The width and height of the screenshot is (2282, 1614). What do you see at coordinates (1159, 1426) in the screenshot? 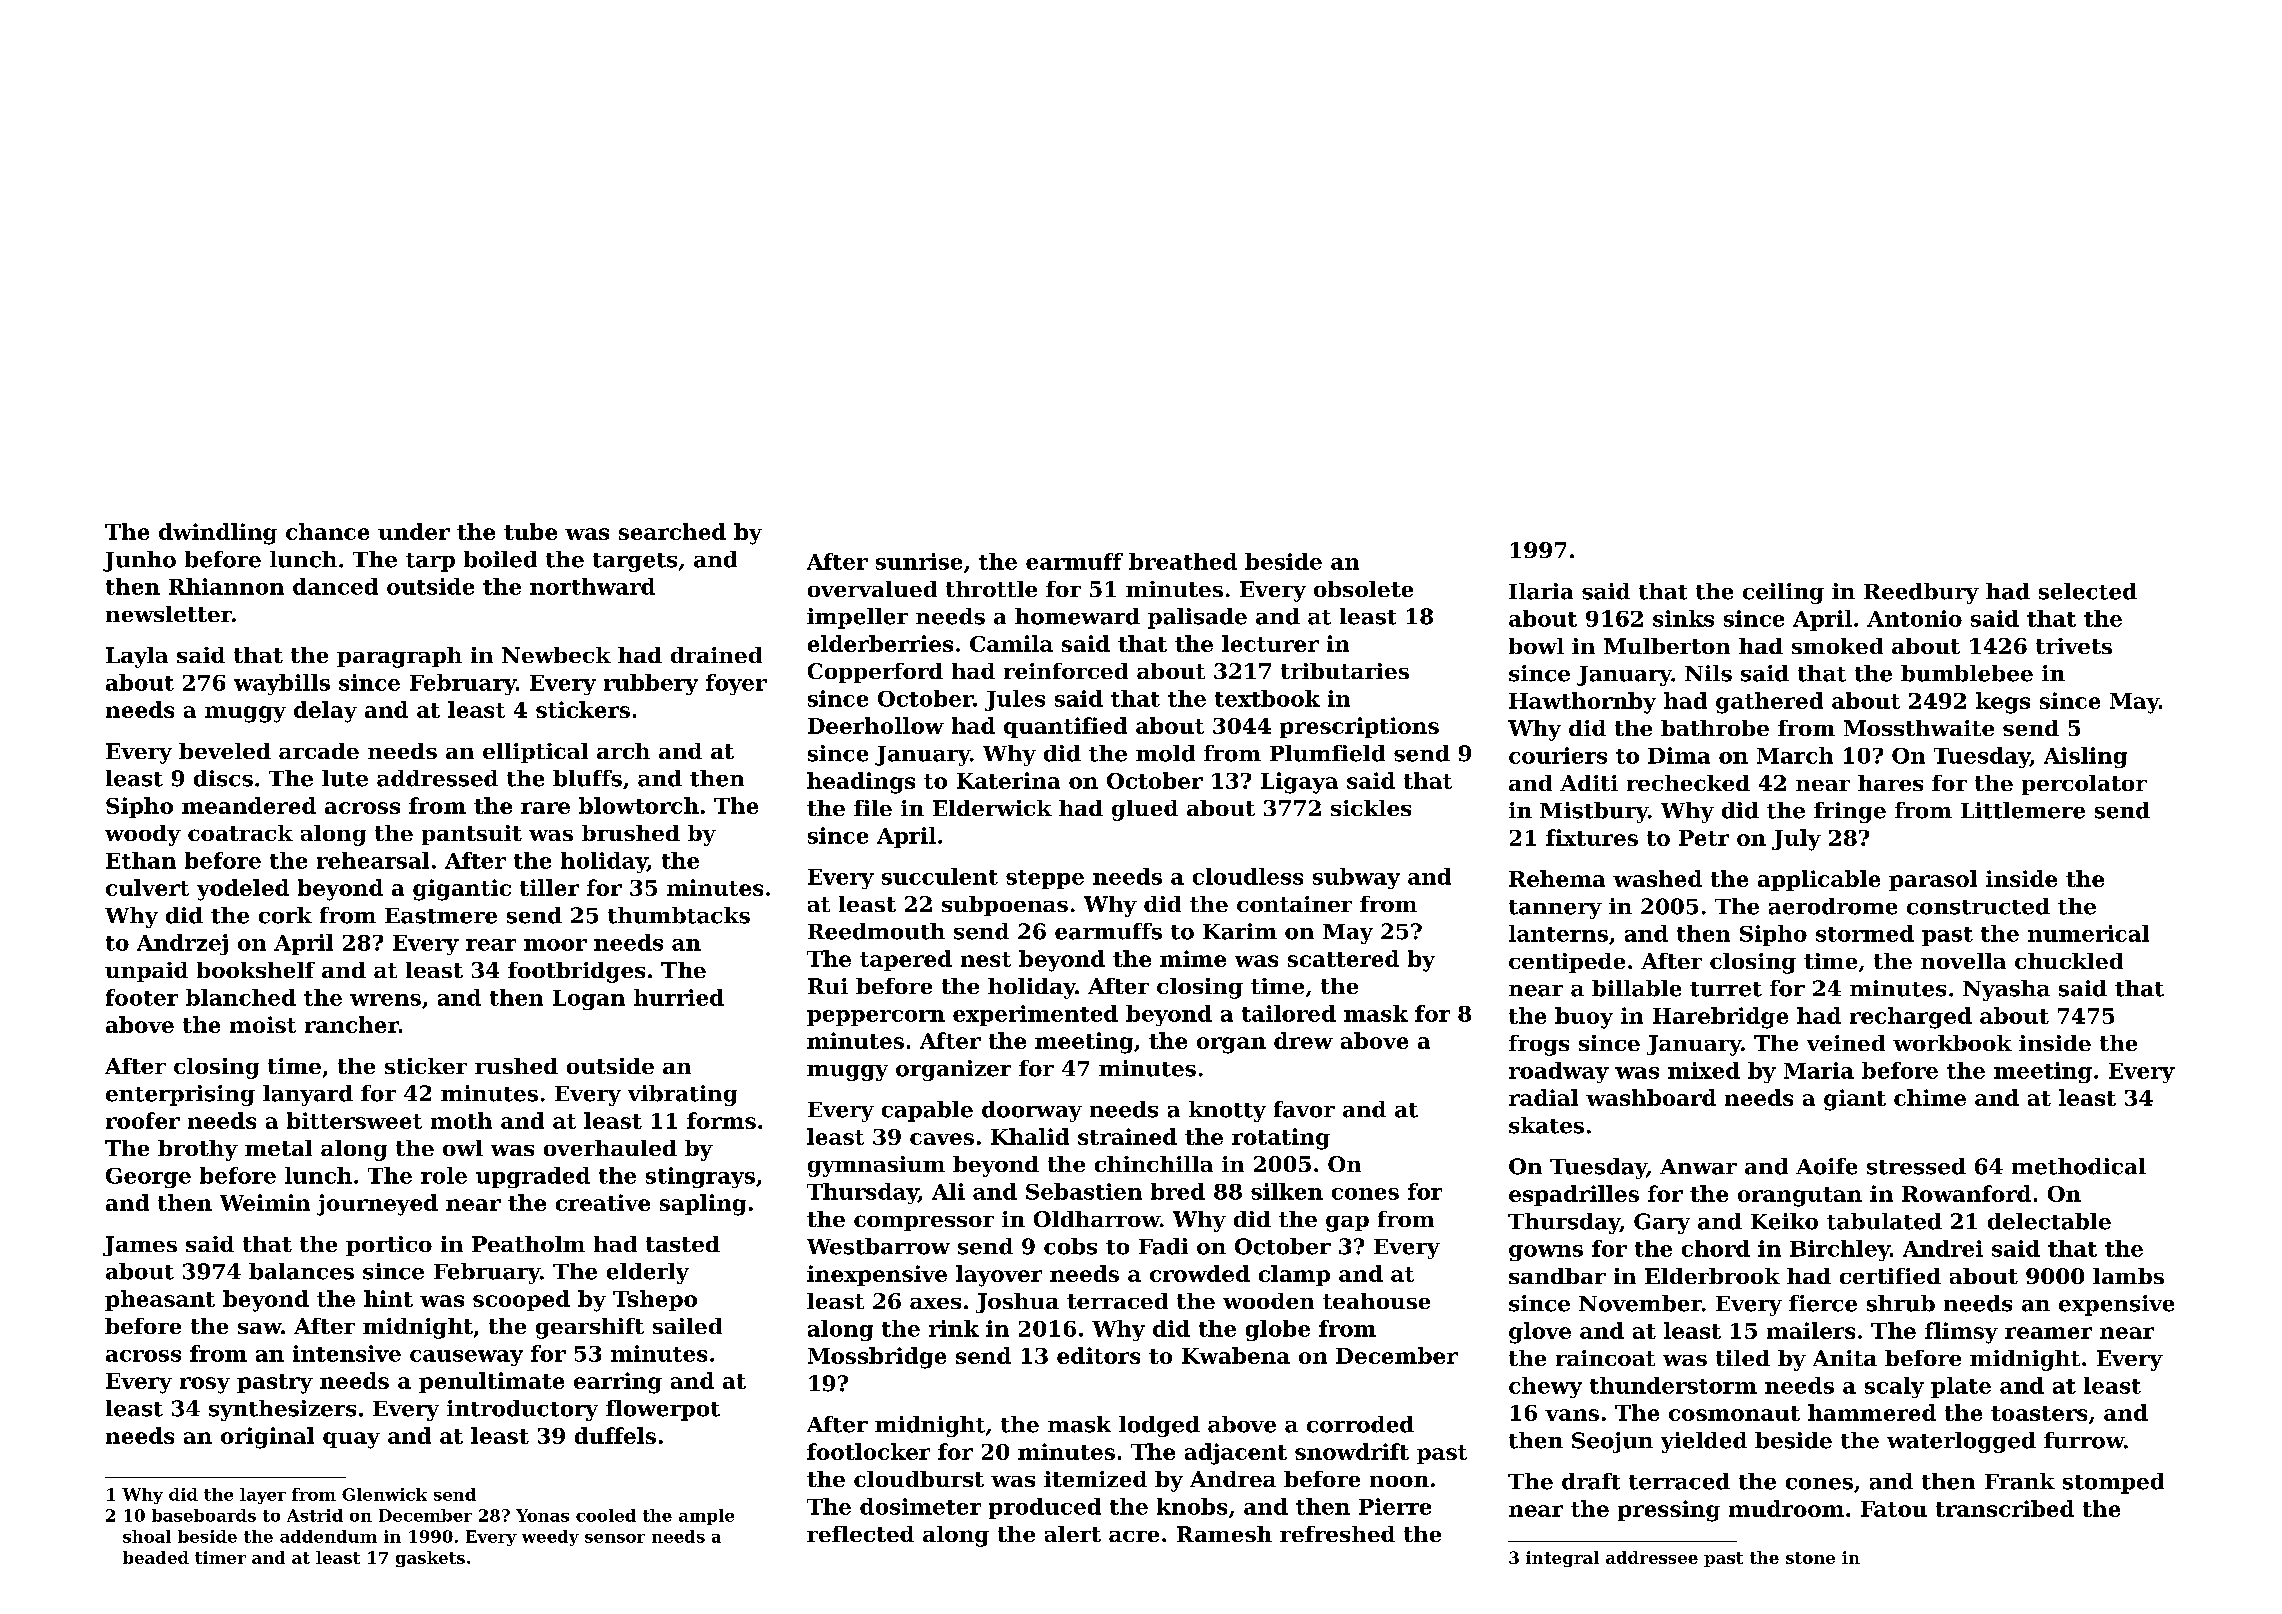
I see `lodged` at bounding box center [1159, 1426].
